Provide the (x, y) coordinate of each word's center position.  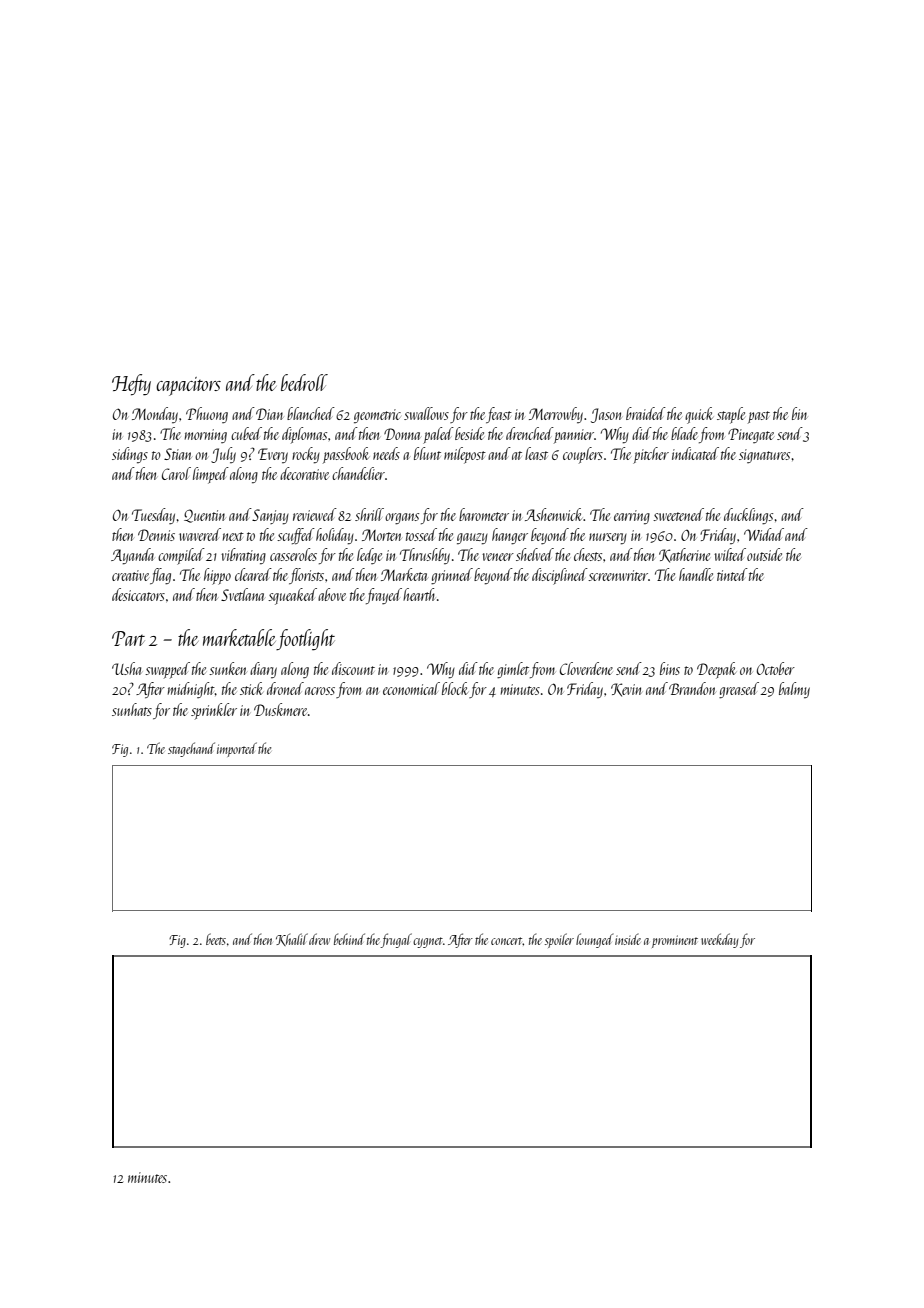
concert (507, 941)
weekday (720, 940)
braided (646, 413)
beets (216, 939)
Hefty (131, 385)
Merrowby (556, 415)
